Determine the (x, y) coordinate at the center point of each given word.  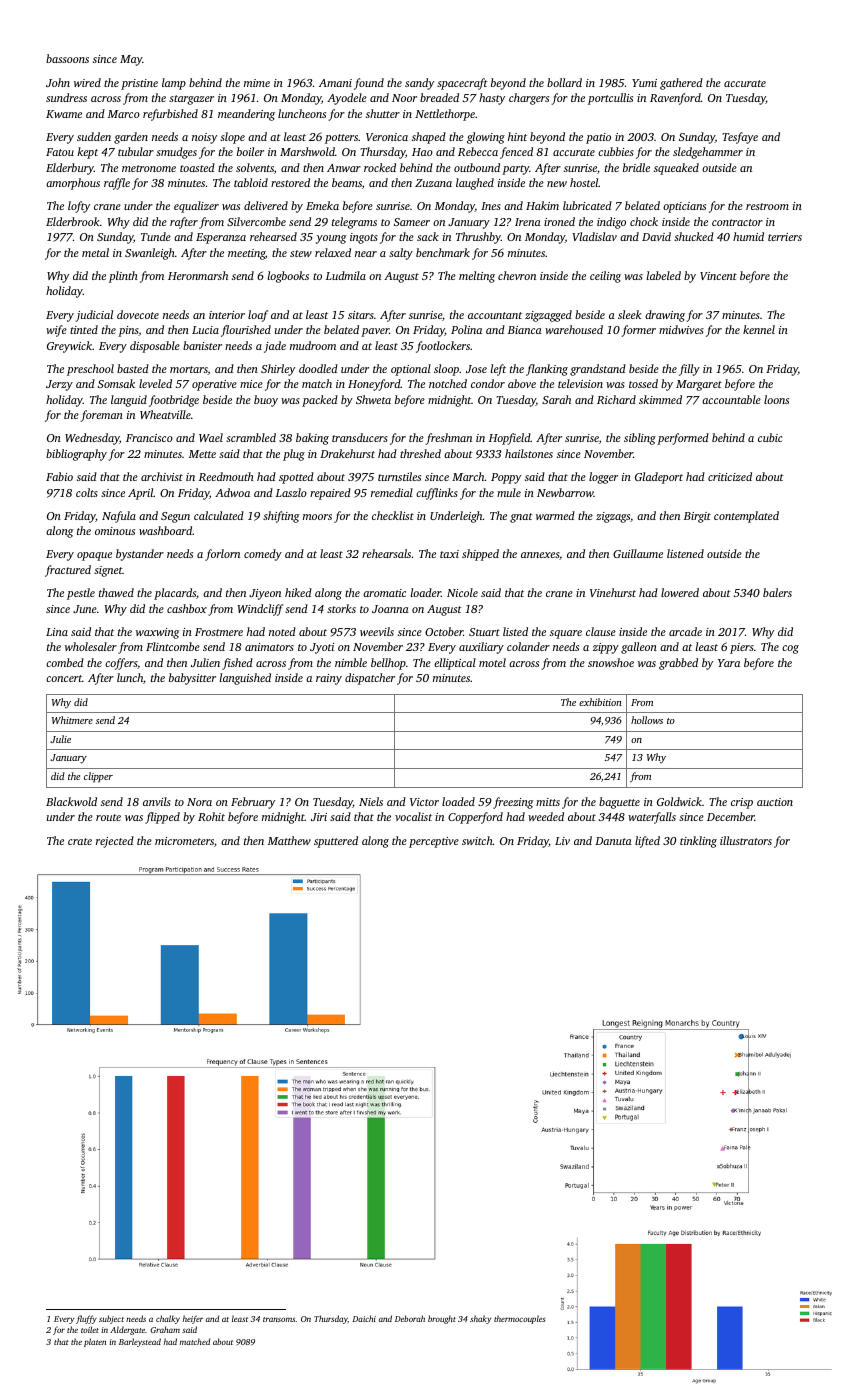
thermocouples (520, 1319)
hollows (647, 720)
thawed (116, 592)
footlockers (443, 347)
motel (492, 662)
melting (477, 277)
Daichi (364, 1318)
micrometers (184, 841)
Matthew (289, 840)
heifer (193, 1319)
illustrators (746, 840)
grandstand (598, 370)
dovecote (138, 314)
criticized (730, 476)
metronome (149, 168)
